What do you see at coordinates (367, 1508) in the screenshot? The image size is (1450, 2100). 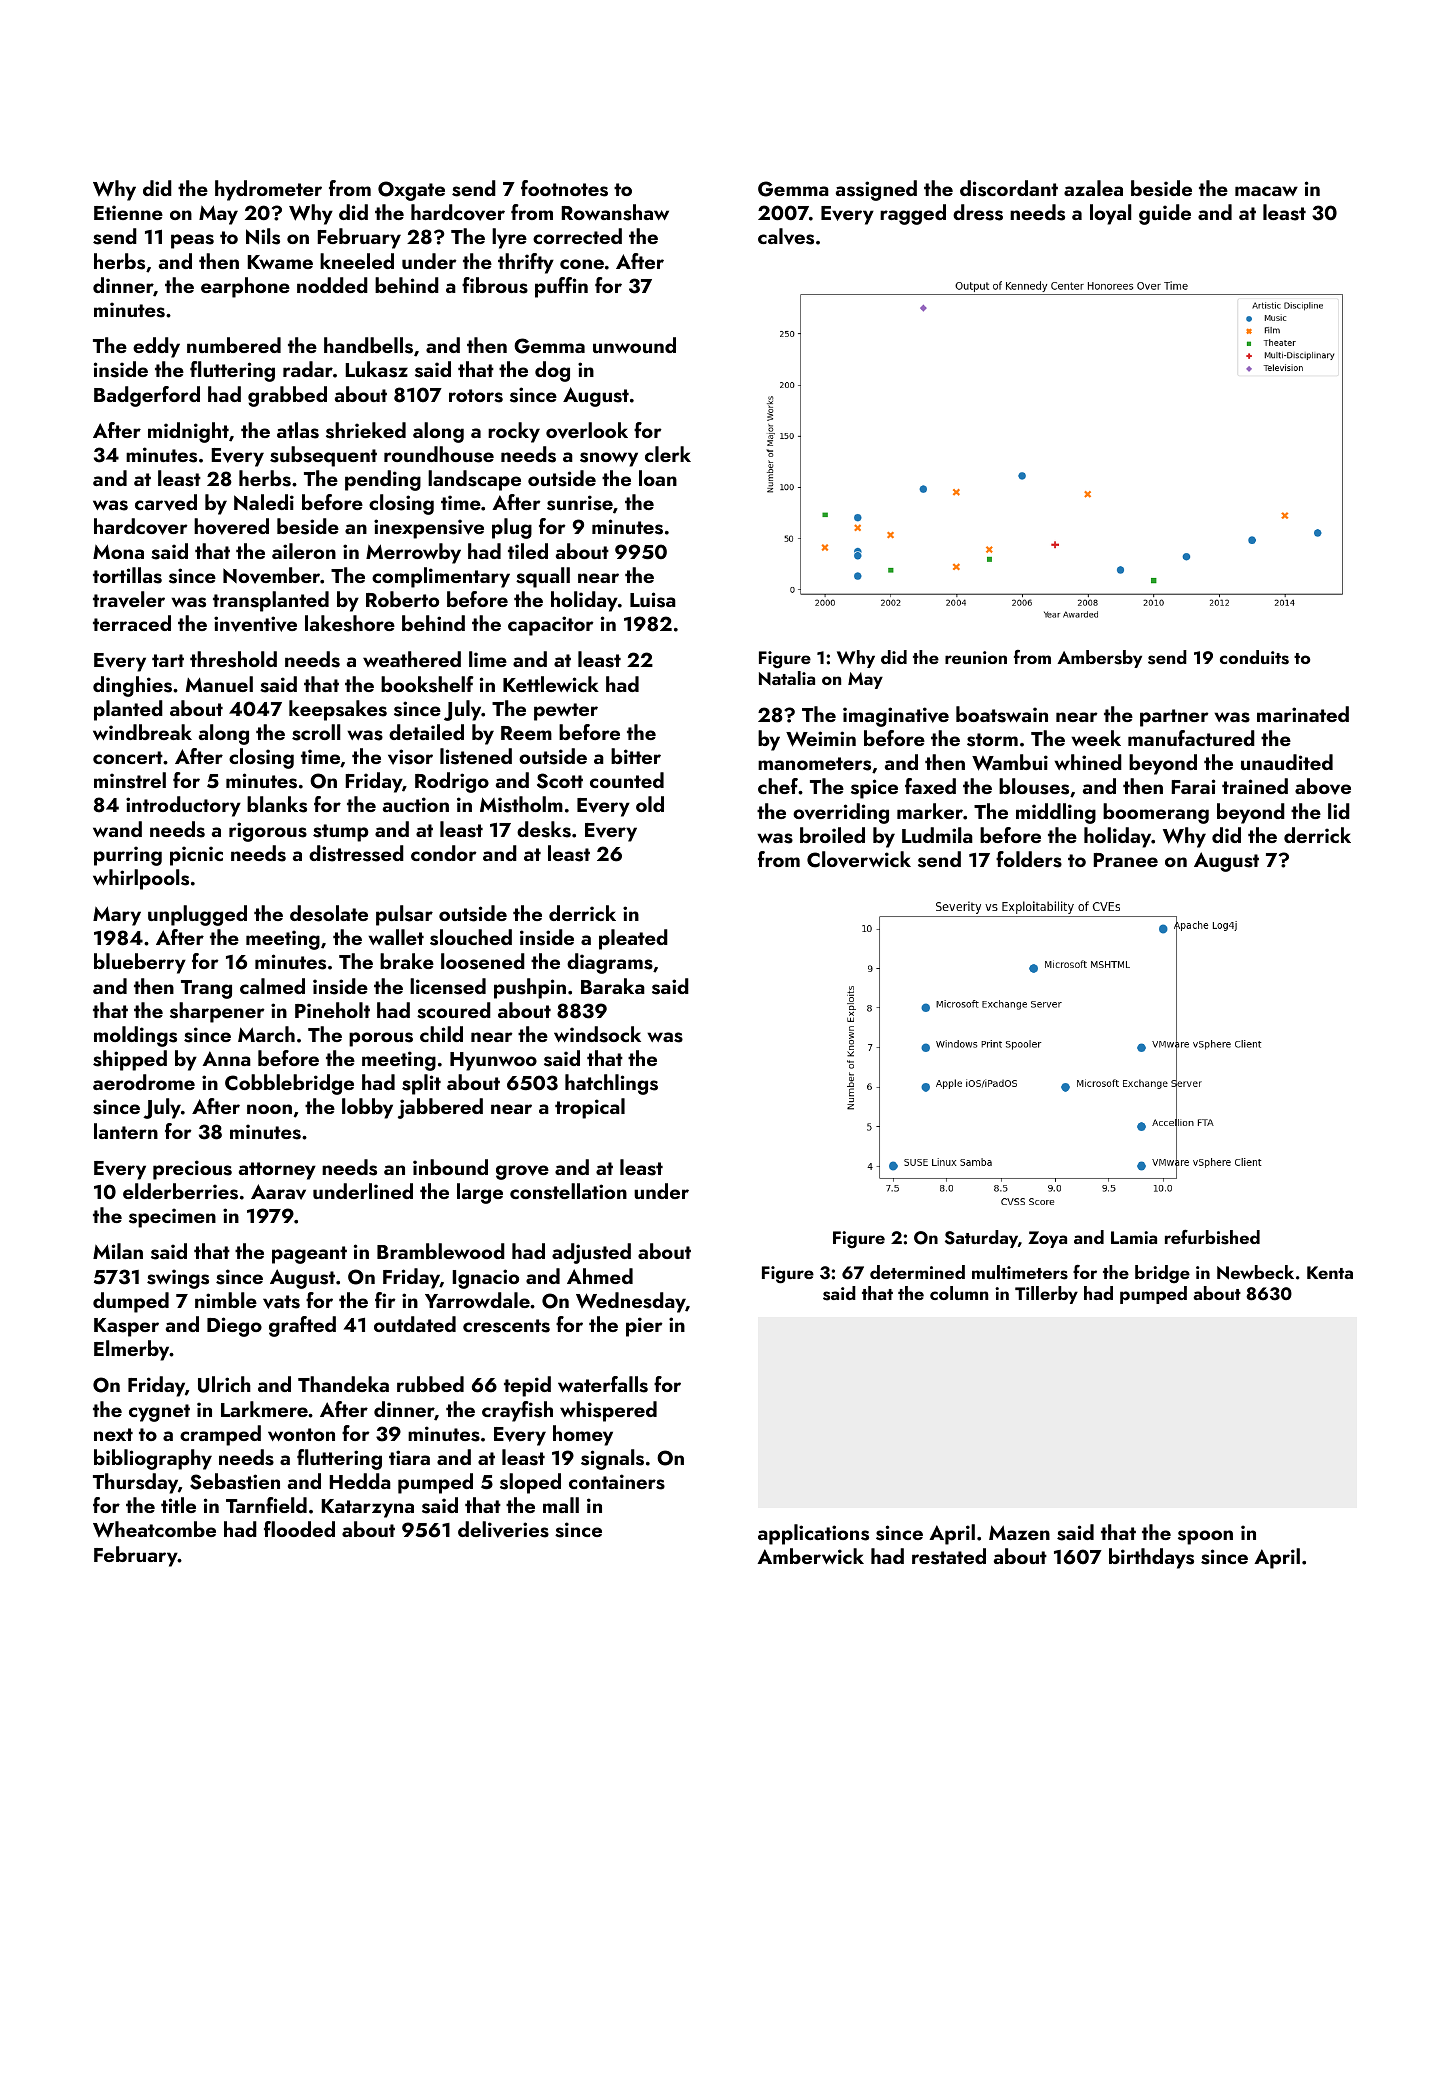 I see `Katarzyna` at bounding box center [367, 1508].
